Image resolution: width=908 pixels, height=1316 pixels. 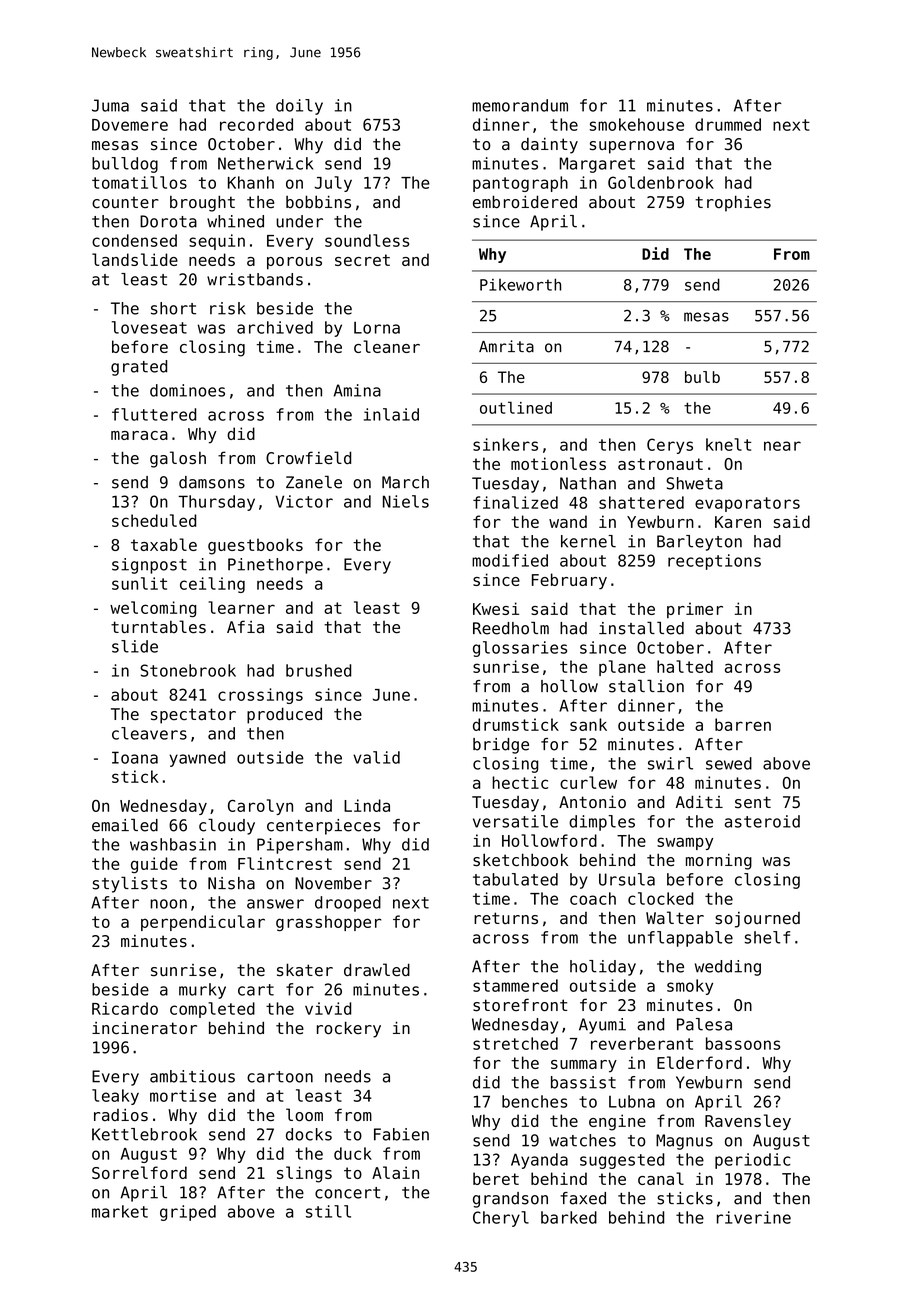 I want to click on doily, so click(x=299, y=107).
